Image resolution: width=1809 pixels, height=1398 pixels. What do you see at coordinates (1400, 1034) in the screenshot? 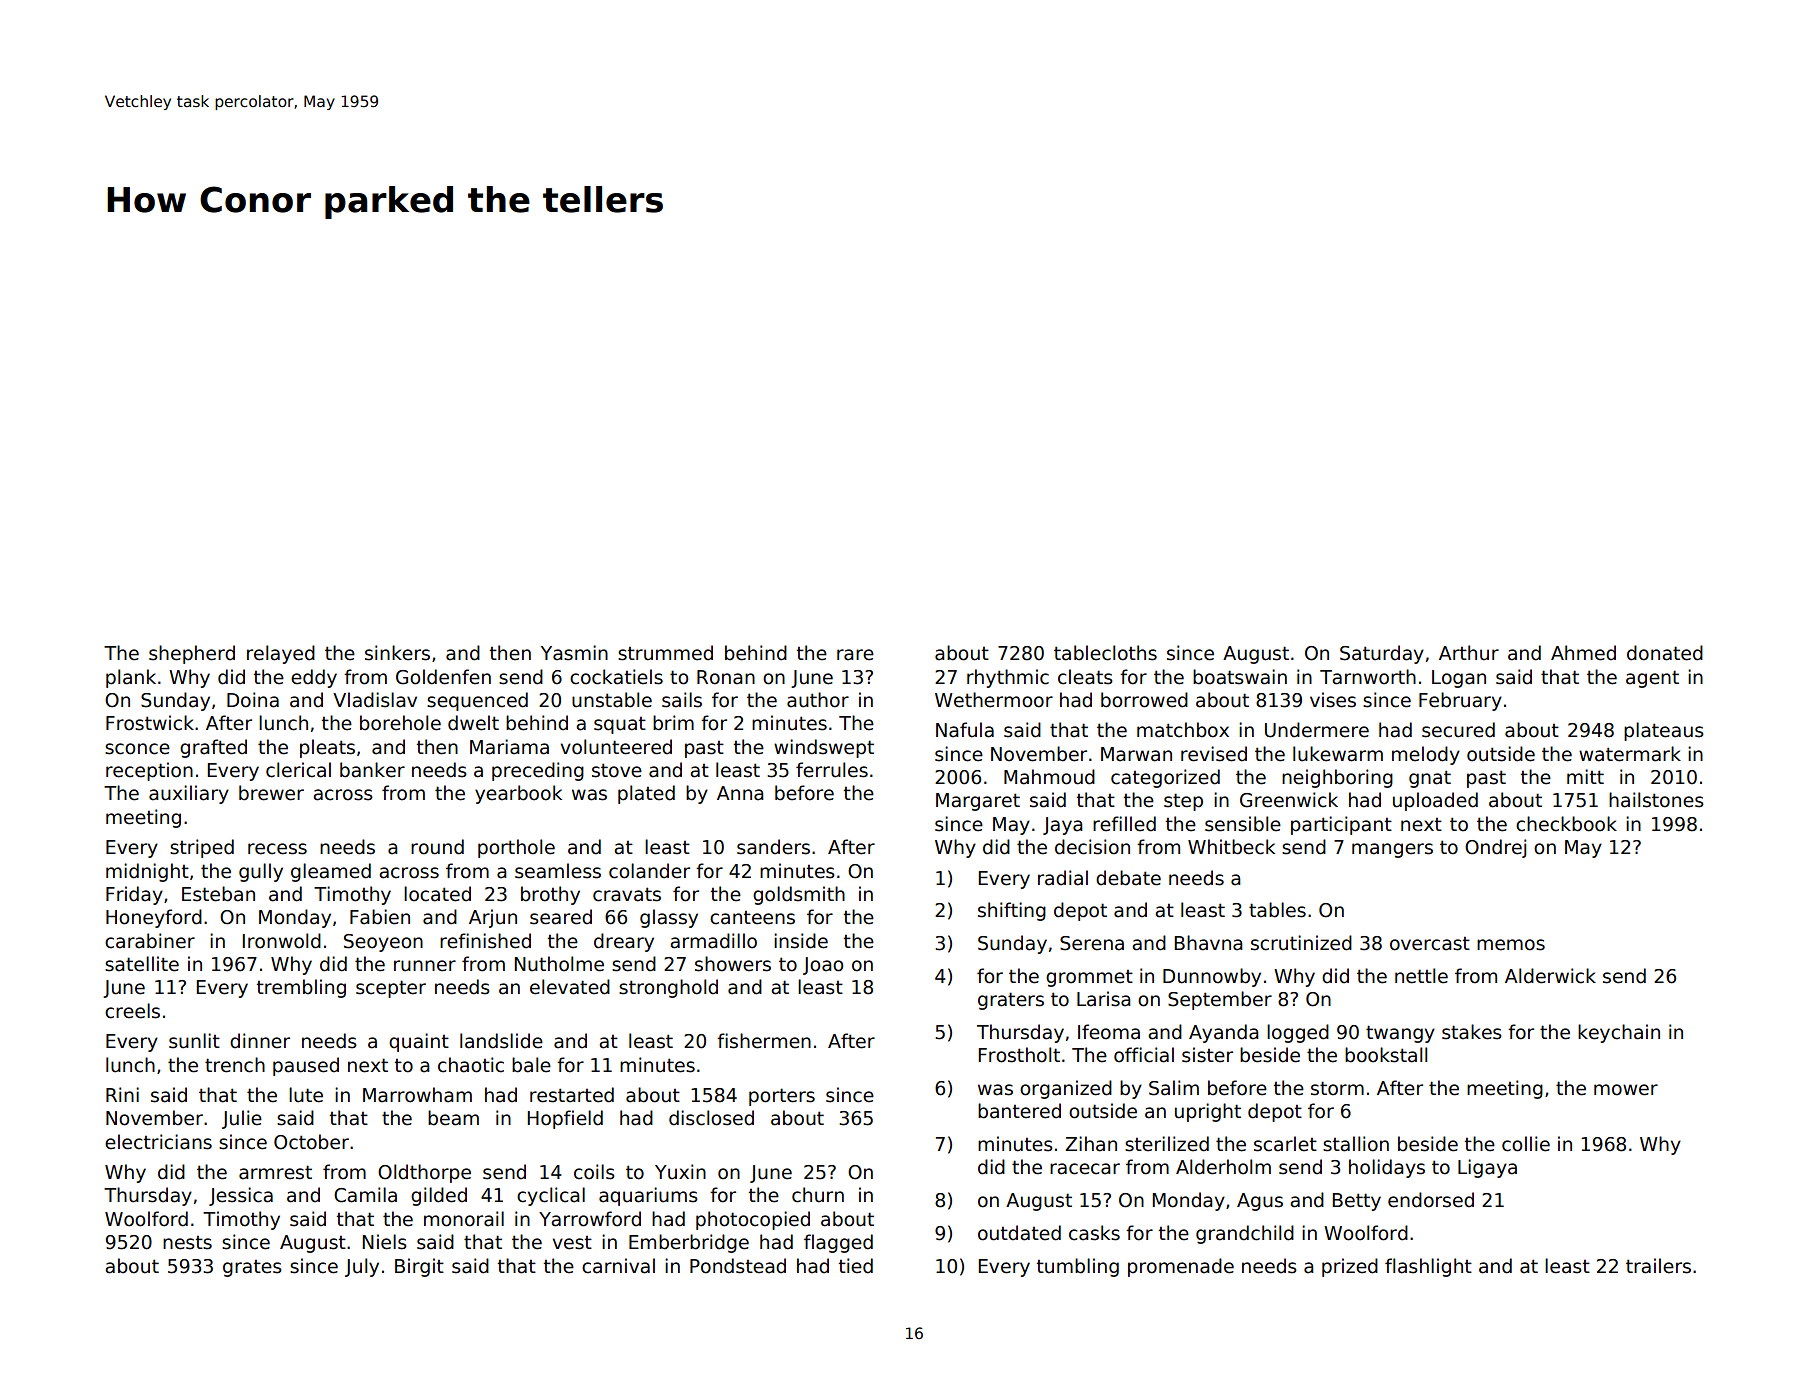
I see `twangy` at bounding box center [1400, 1034].
